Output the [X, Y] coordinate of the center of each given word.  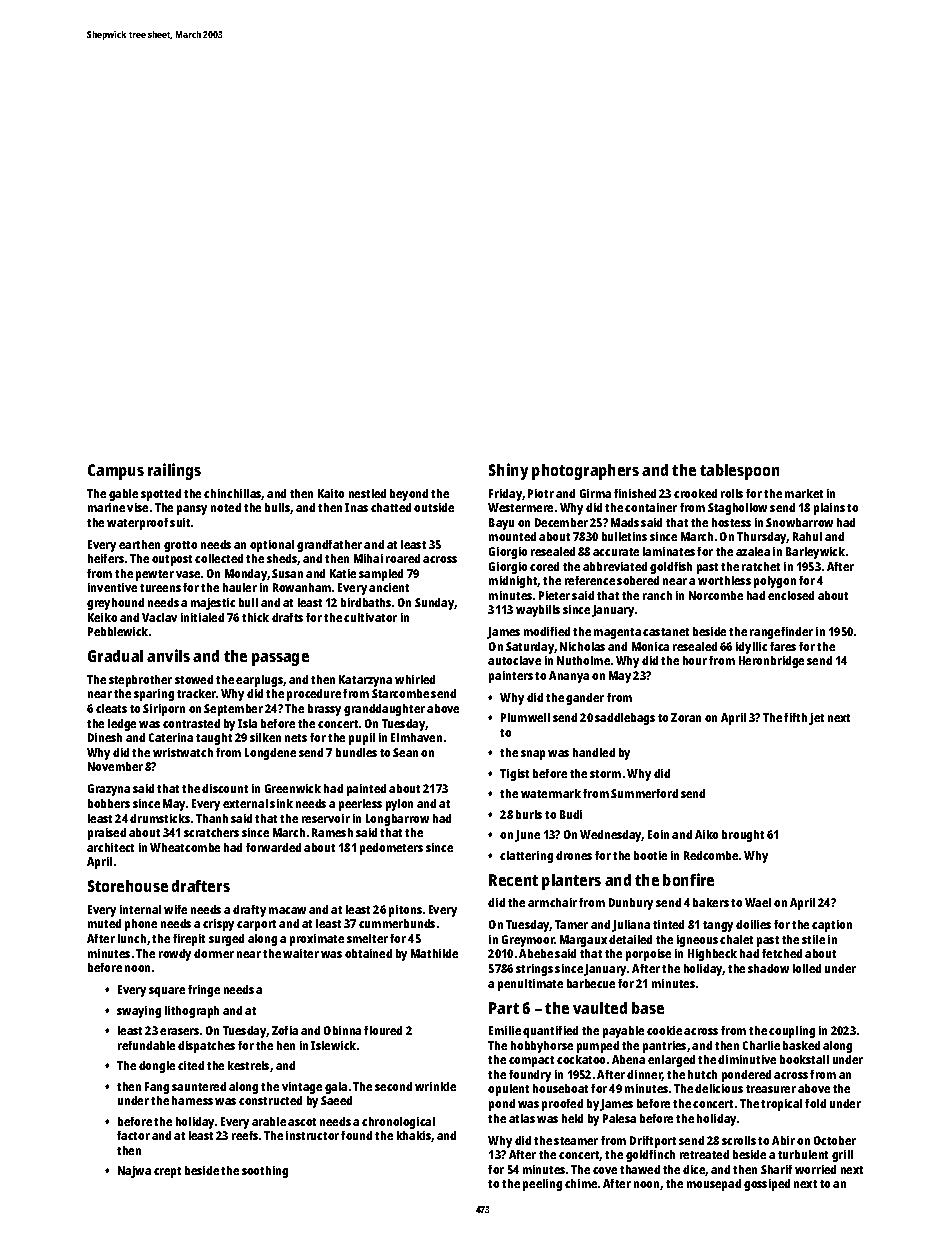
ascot [302, 1122]
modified [547, 631]
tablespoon [739, 472]
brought [743, 836]
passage [280, 659]
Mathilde [434, 953]
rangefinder [781, 633]
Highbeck [712, 955]
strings [534, 970]
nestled [367, 493]
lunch [132, 938]
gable [123, 495]
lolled [807, 968]
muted [104, 923]
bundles [356, 752]
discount [225, 788]
